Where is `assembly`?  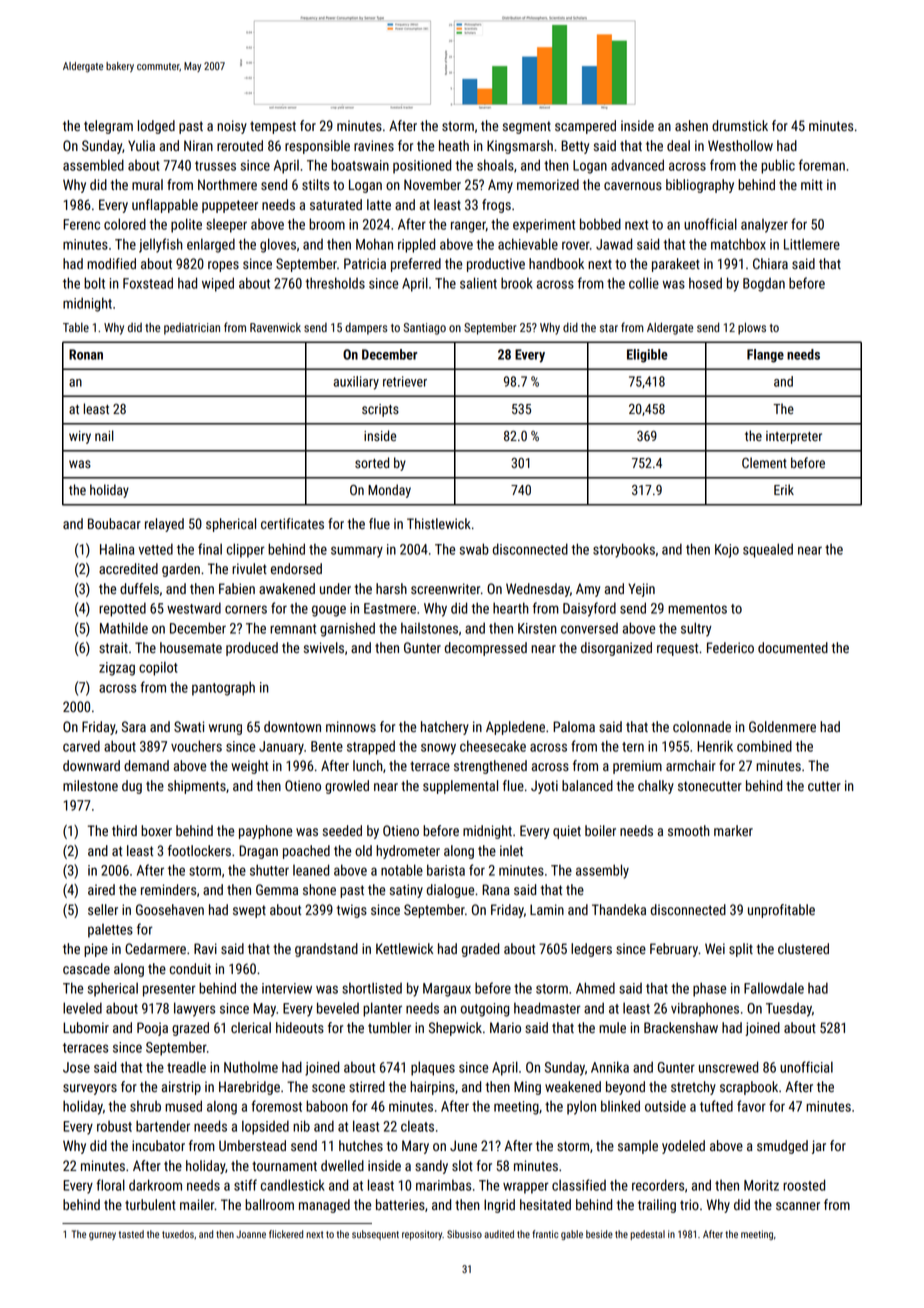
assembly is located at coordinates (602, 871).
